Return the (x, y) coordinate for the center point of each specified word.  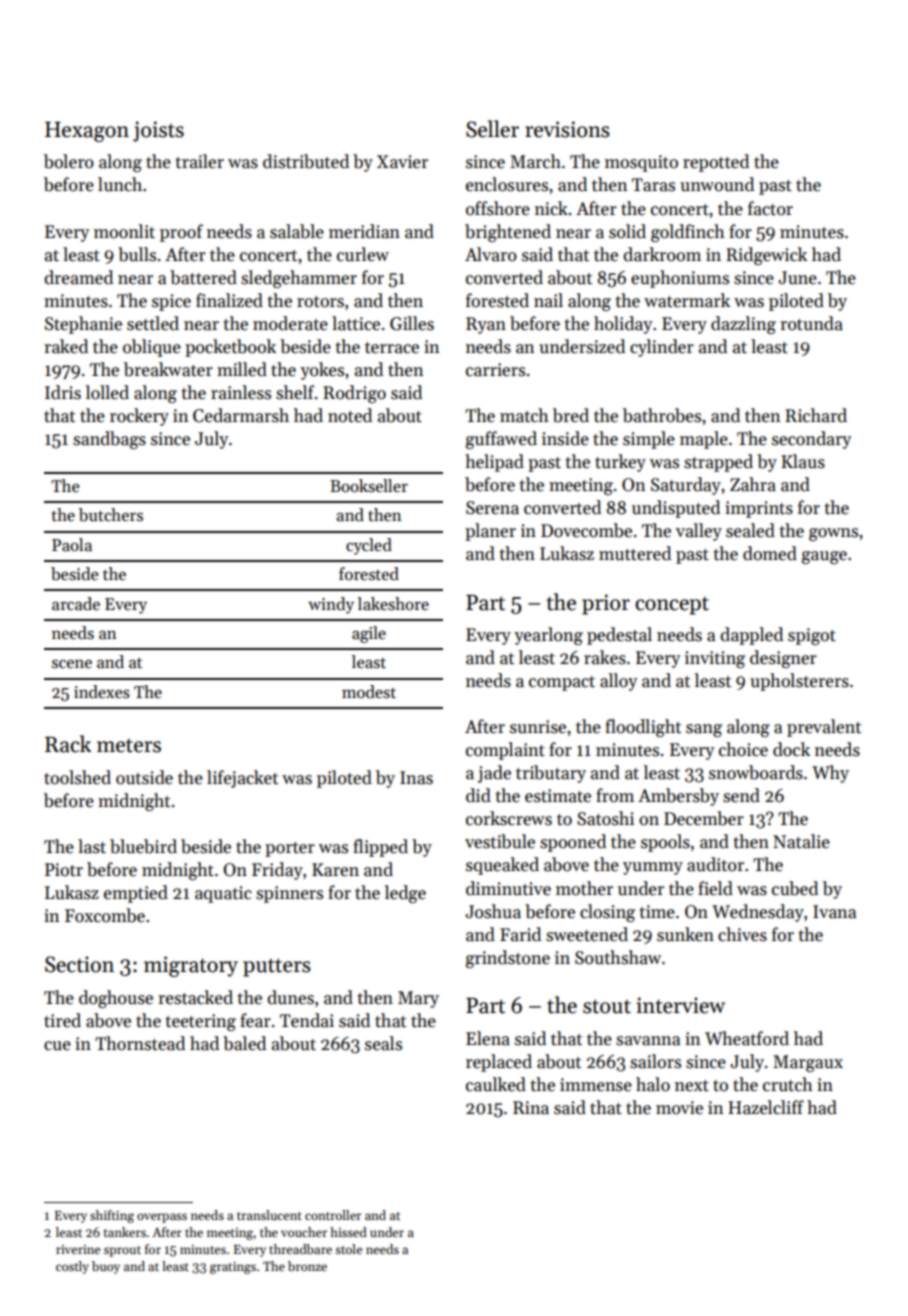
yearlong (548, 636)
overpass (162, 1218)
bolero (69, 161)
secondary (811, 440)
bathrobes (662, 415)
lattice (356, 323)
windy (331, 605)
